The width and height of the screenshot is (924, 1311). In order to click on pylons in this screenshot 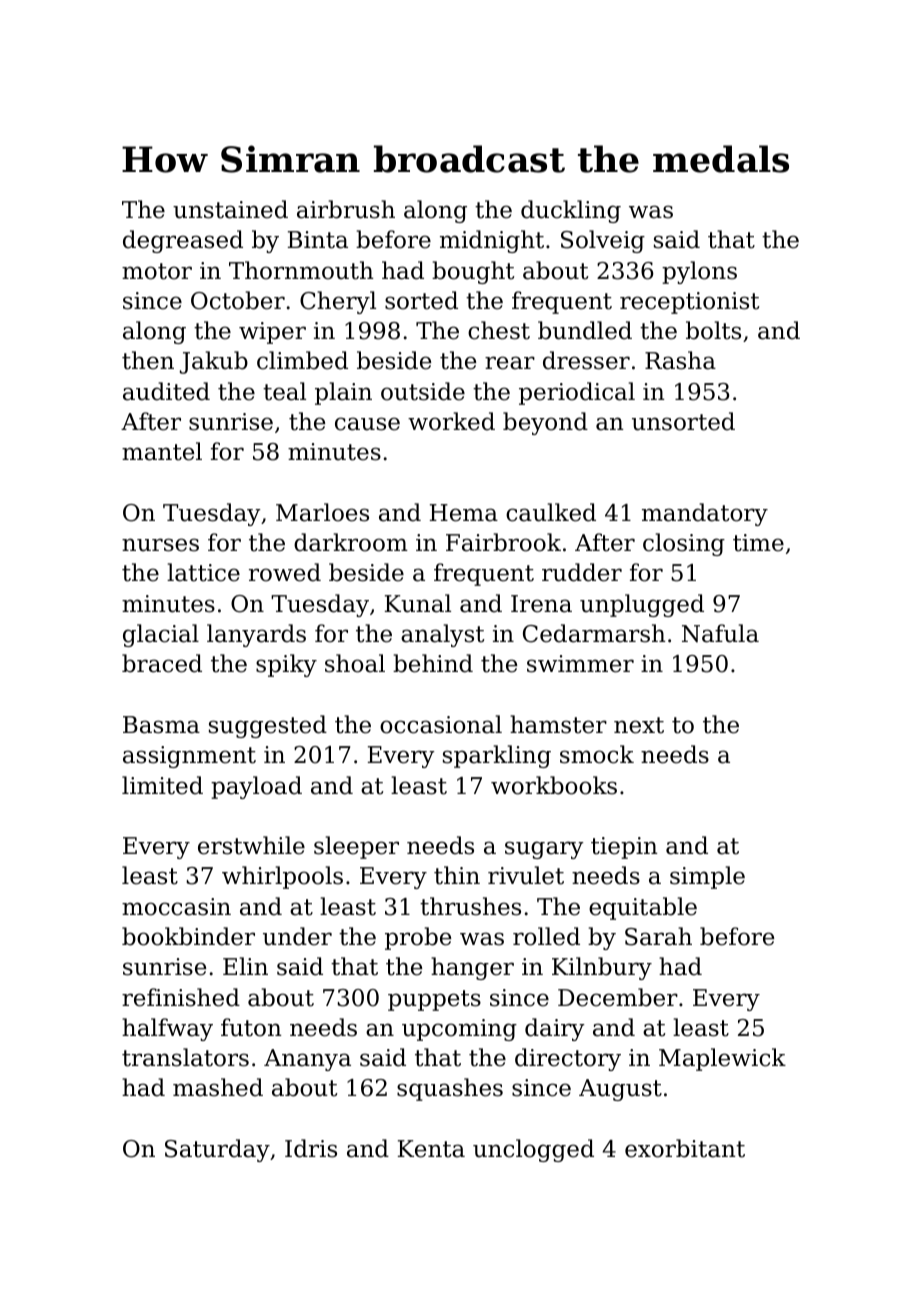, I will do `click(699, 272)`.
